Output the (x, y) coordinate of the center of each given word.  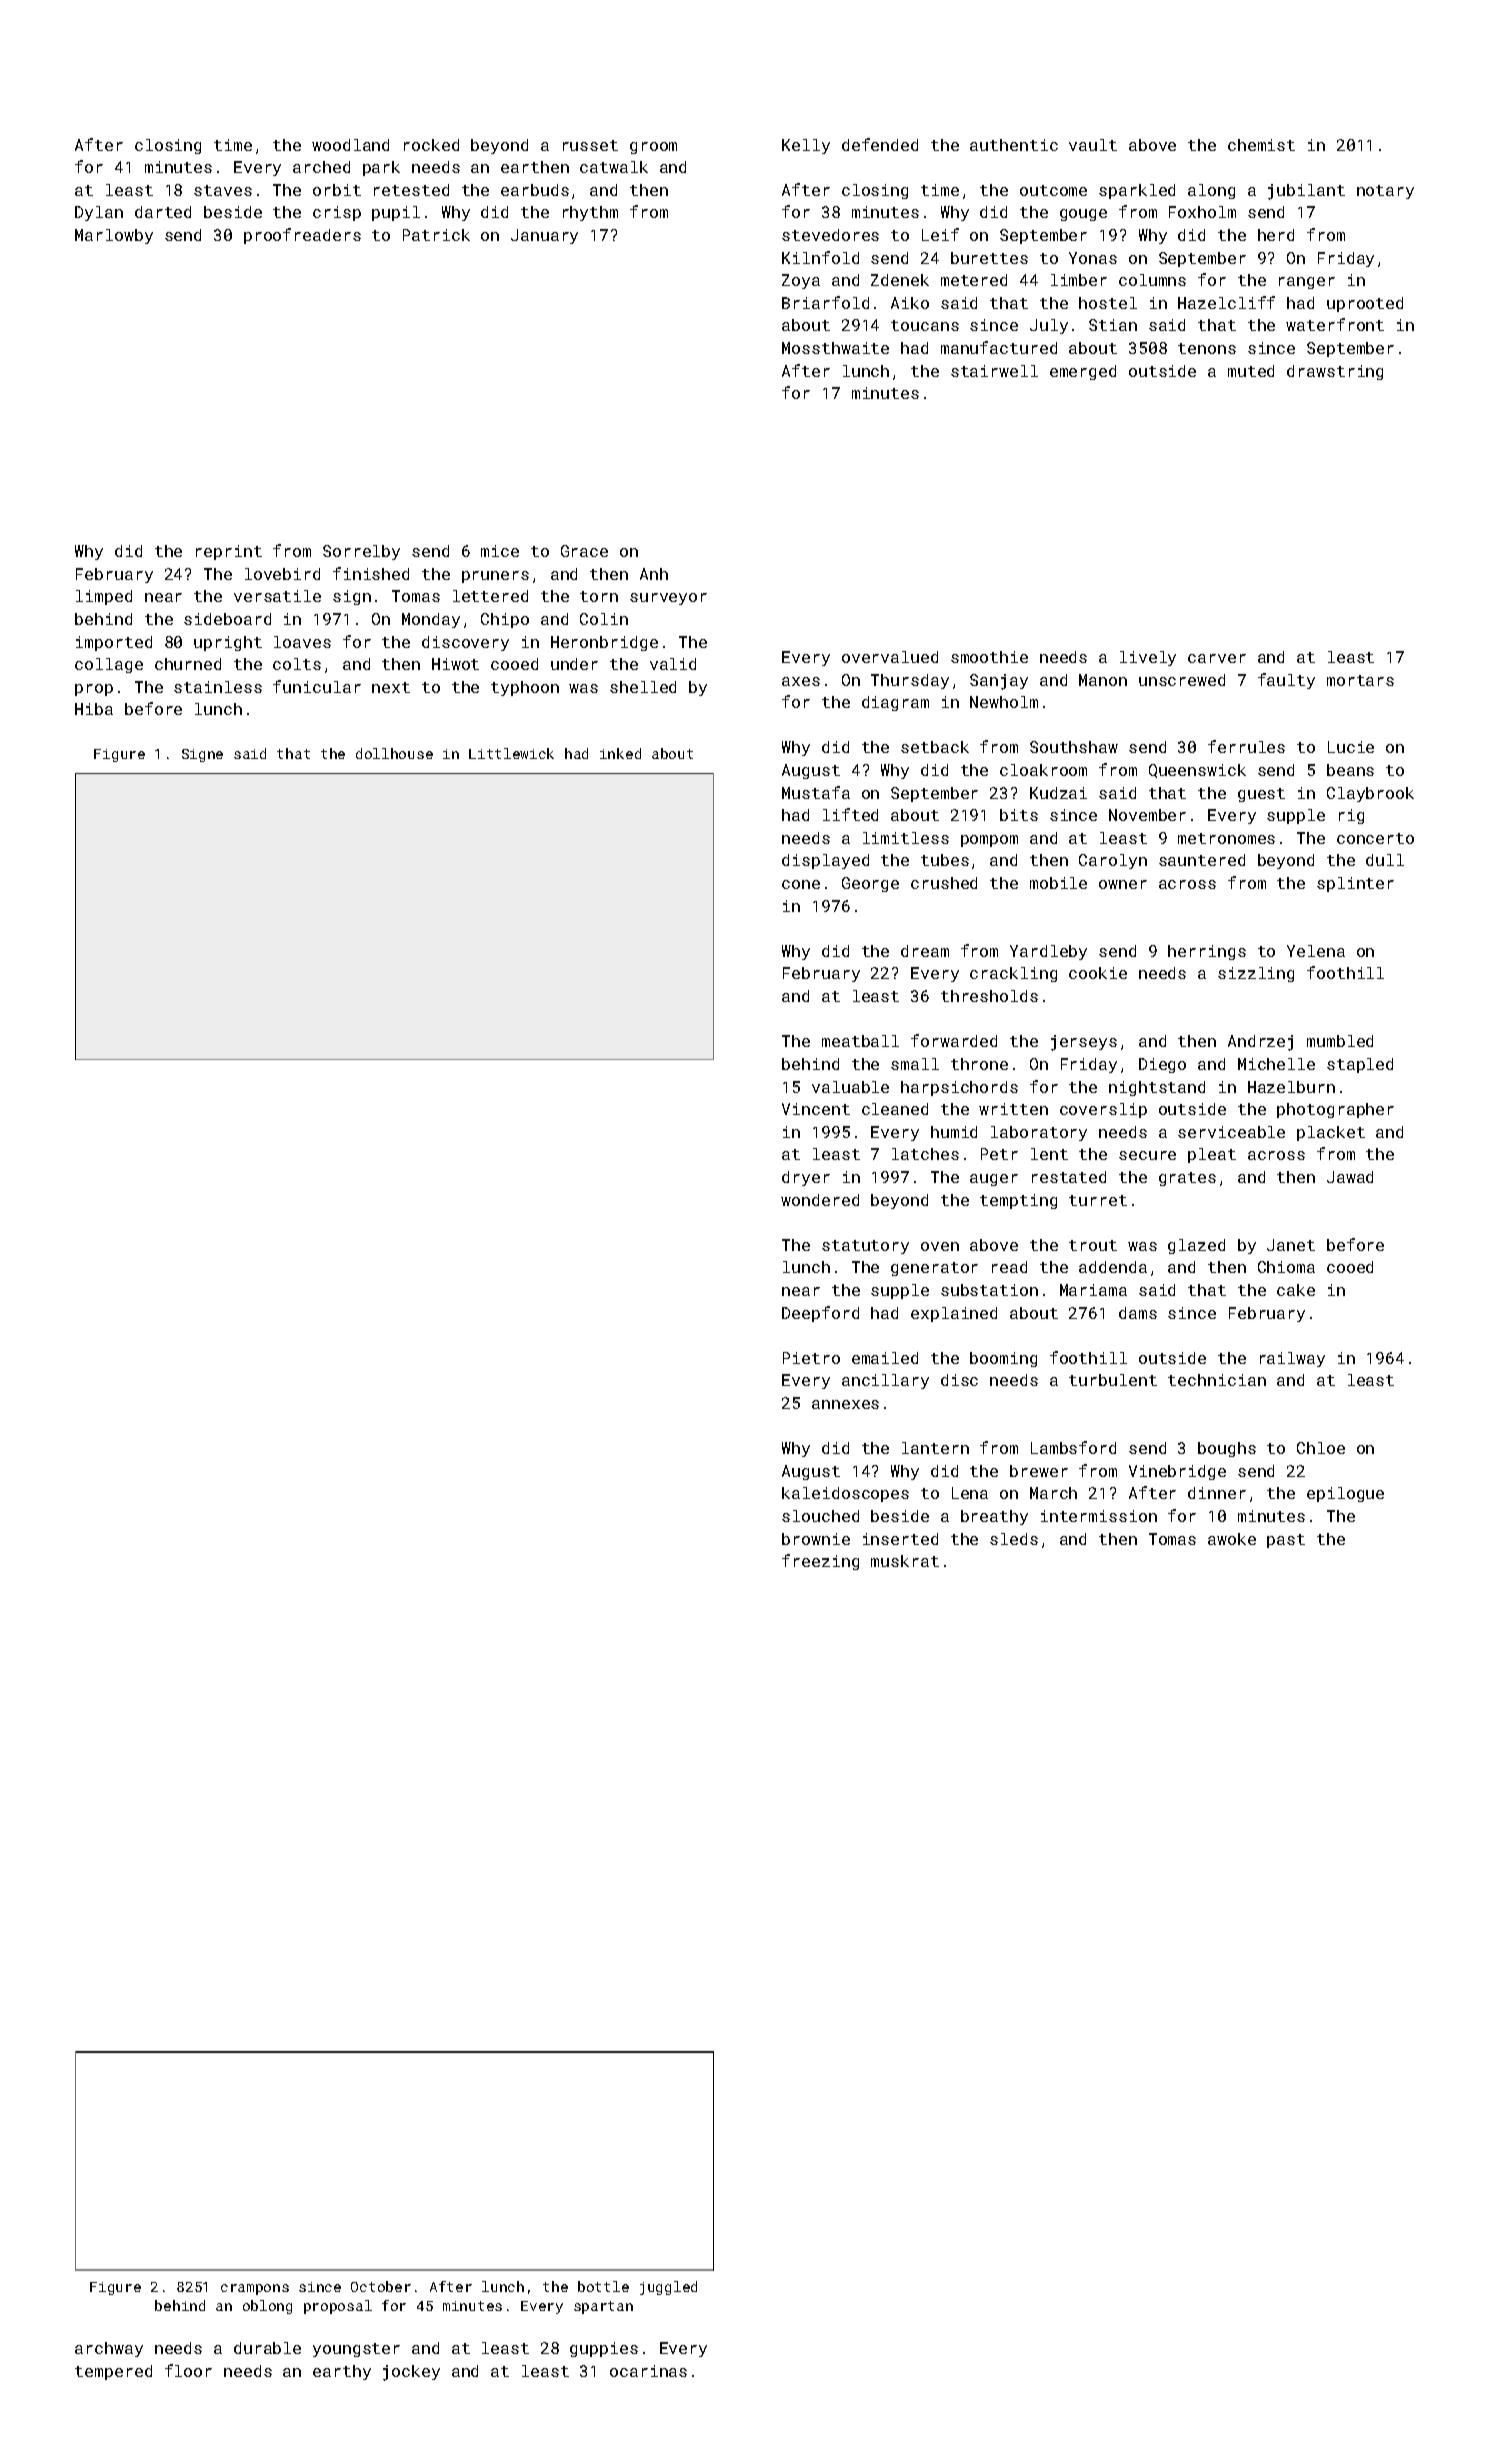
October (381, 2286)
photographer (1335, 1110)
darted (163, 212)
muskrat (905, 1561)
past (1286, 1541)
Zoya (801, 281)
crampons (255, 2289)
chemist (1261, 145)
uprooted (1365, 304)
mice (500, 551)
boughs (1227, 1449)
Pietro (811, 1358)
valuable (850, 1087)
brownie (816, 1539)
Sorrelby (361, 552)
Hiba (94, 709)
